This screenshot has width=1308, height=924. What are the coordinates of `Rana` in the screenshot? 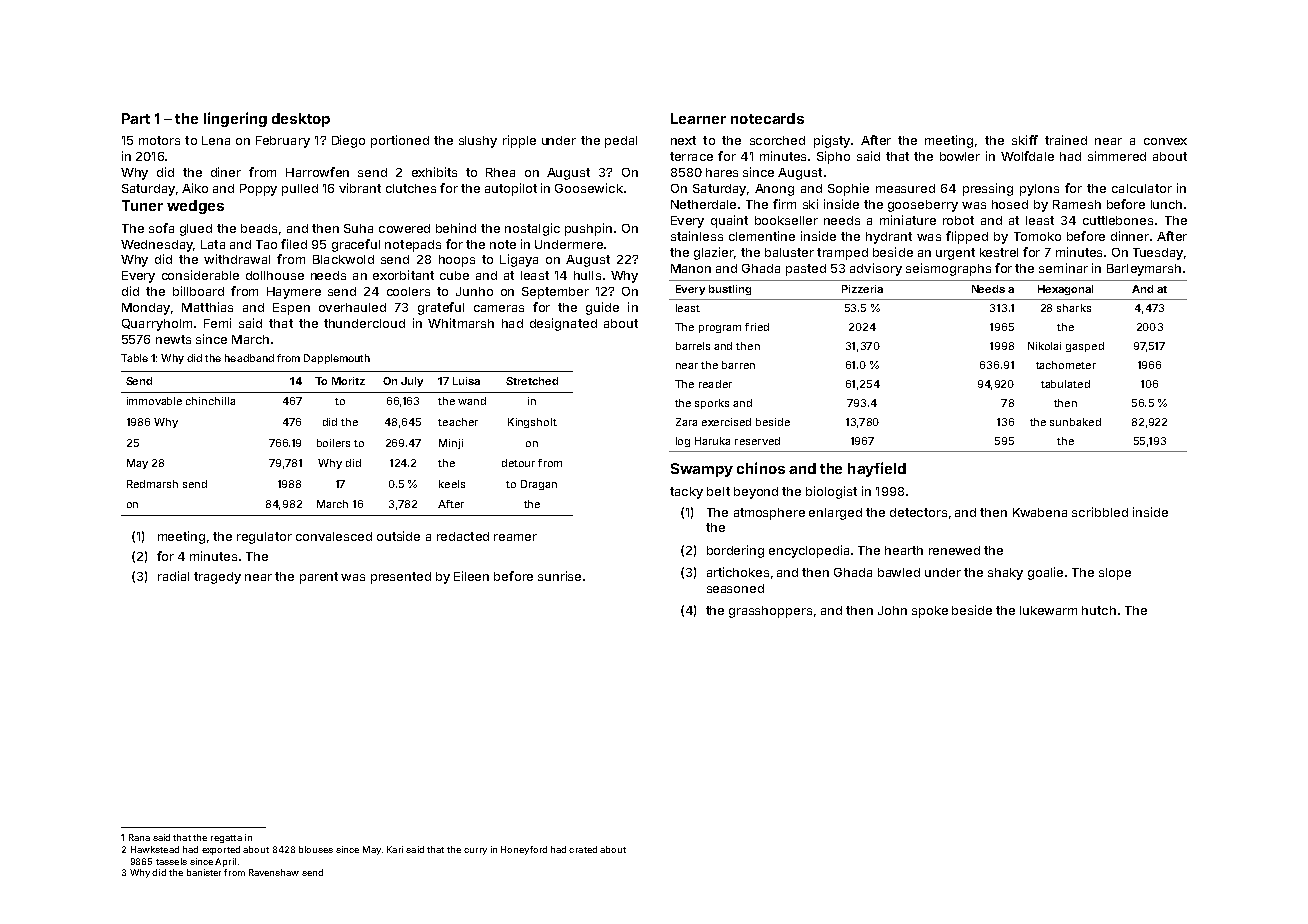 It's located at (139, 837).
